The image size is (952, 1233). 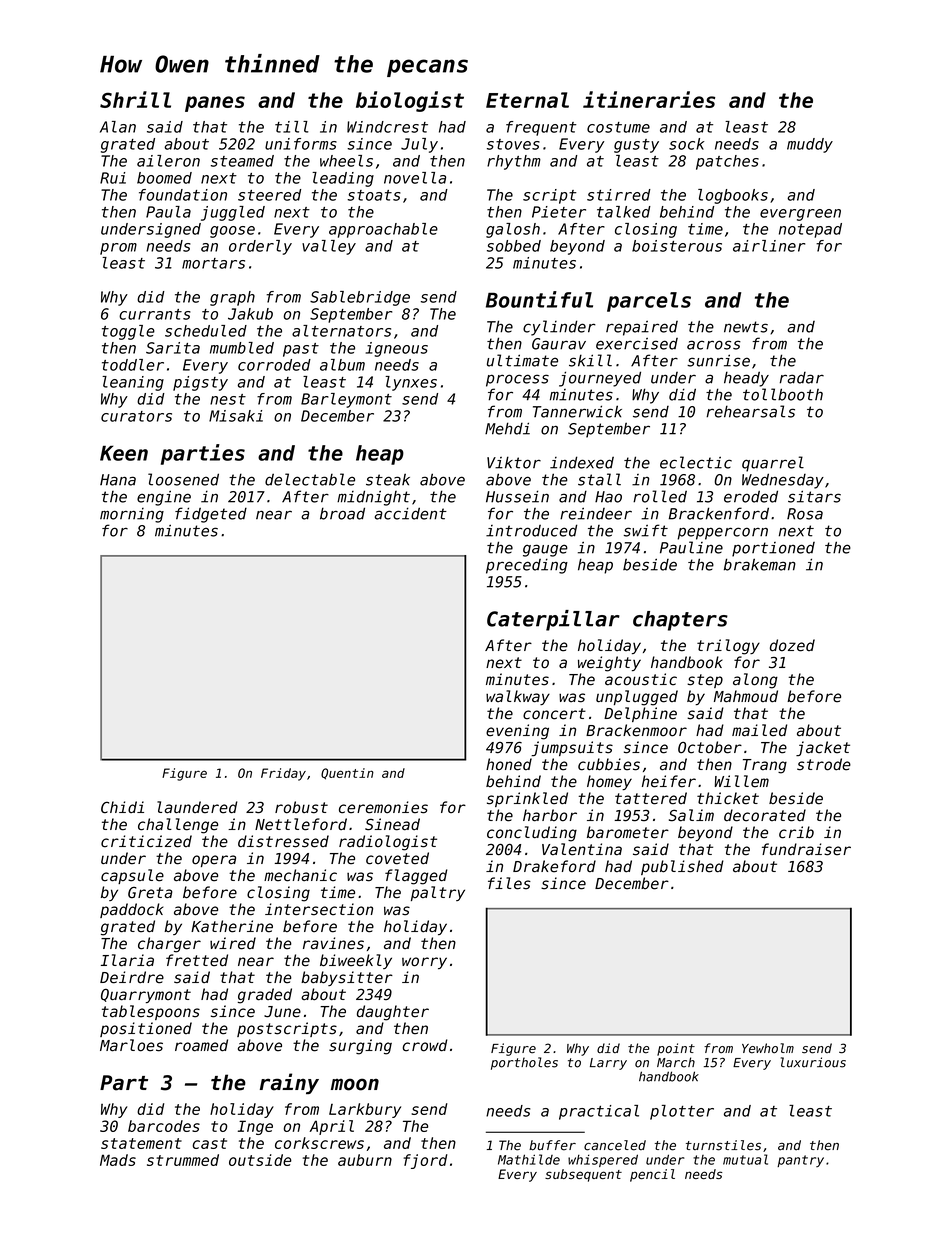 What do you see at coordinates (260, 1160) in the page?
I see `outside` at bounding box center [260, 1160].
